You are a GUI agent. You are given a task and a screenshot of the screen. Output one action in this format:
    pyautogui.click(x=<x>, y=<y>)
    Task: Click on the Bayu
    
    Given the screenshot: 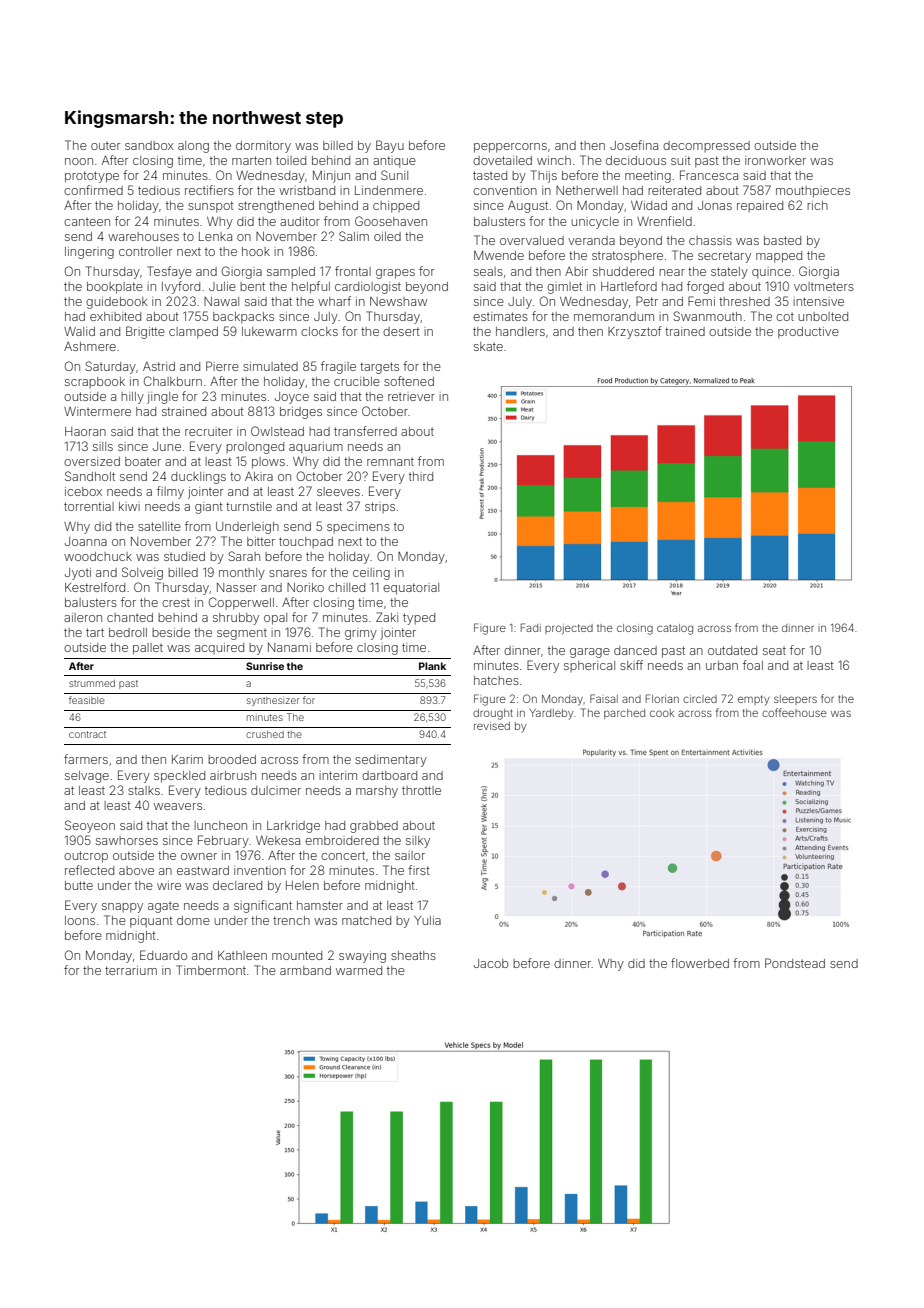 What is the action you would take?
    pyautogui.click(x=390, y=146)
